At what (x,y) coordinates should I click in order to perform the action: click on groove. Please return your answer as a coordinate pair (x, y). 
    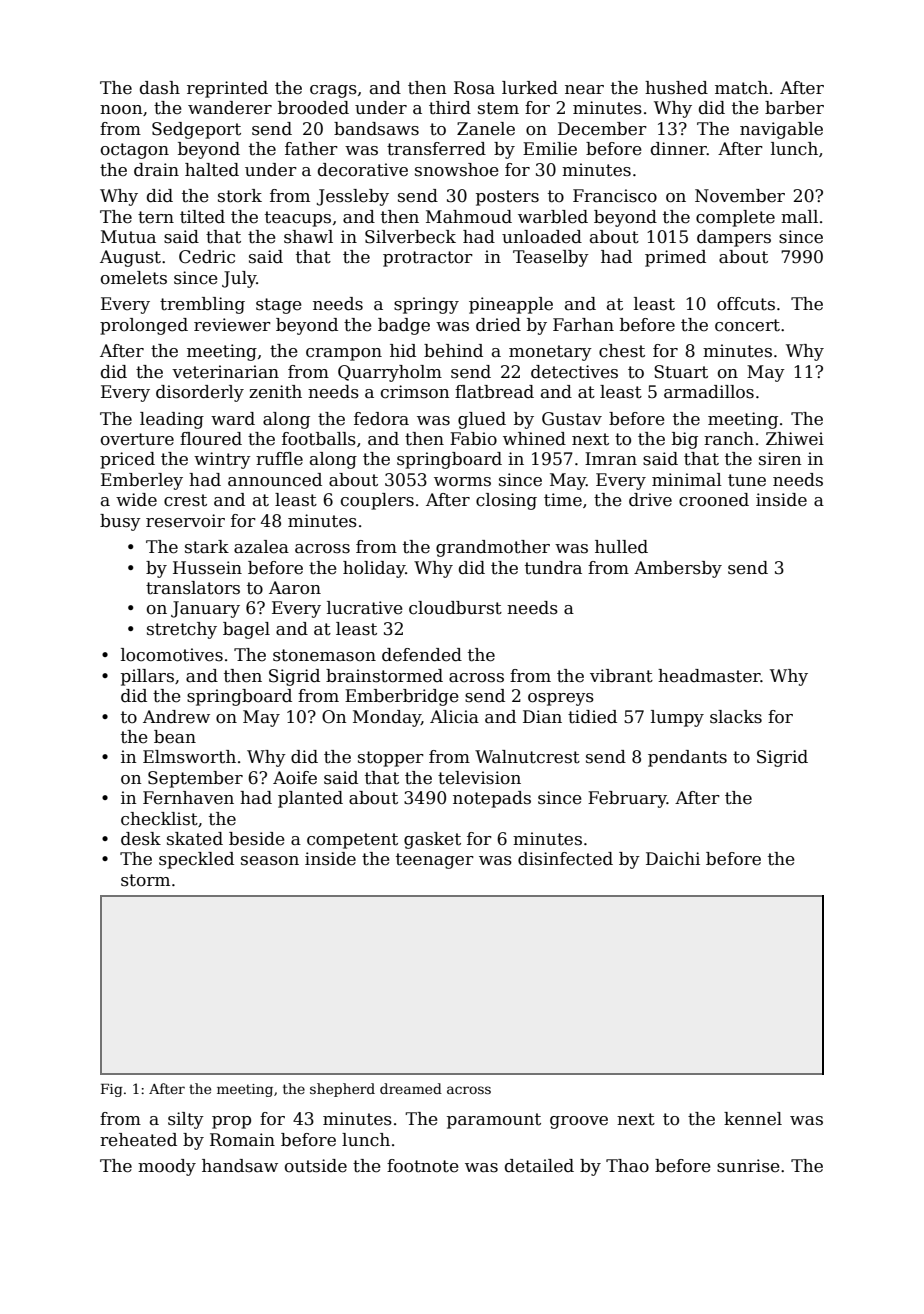
    Looking at the image, I should click on (579, 1122).
